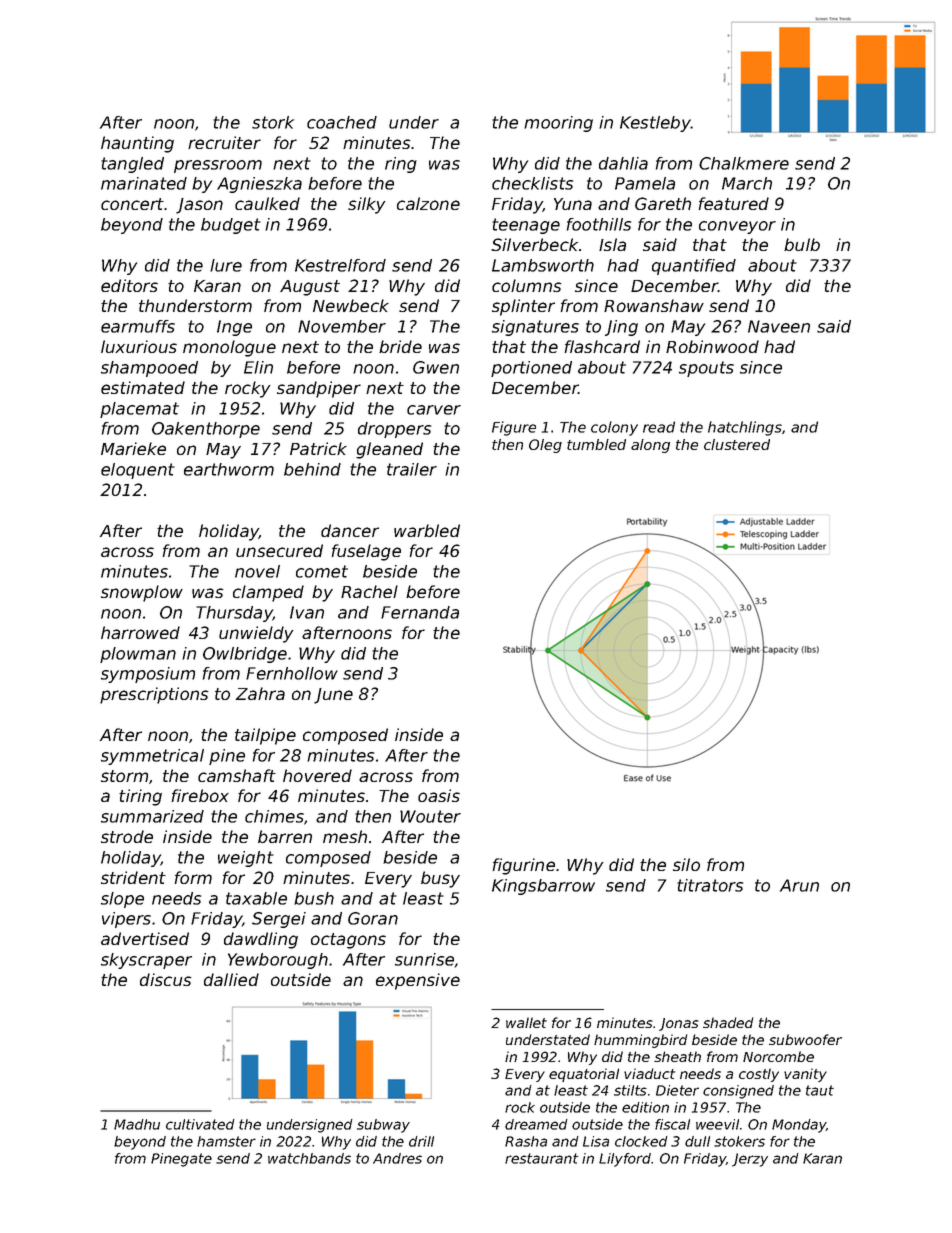 This image has height=1233, width=952. Describe the element at coordinates (394, 430) in the image. I see `droppers` at that location.
